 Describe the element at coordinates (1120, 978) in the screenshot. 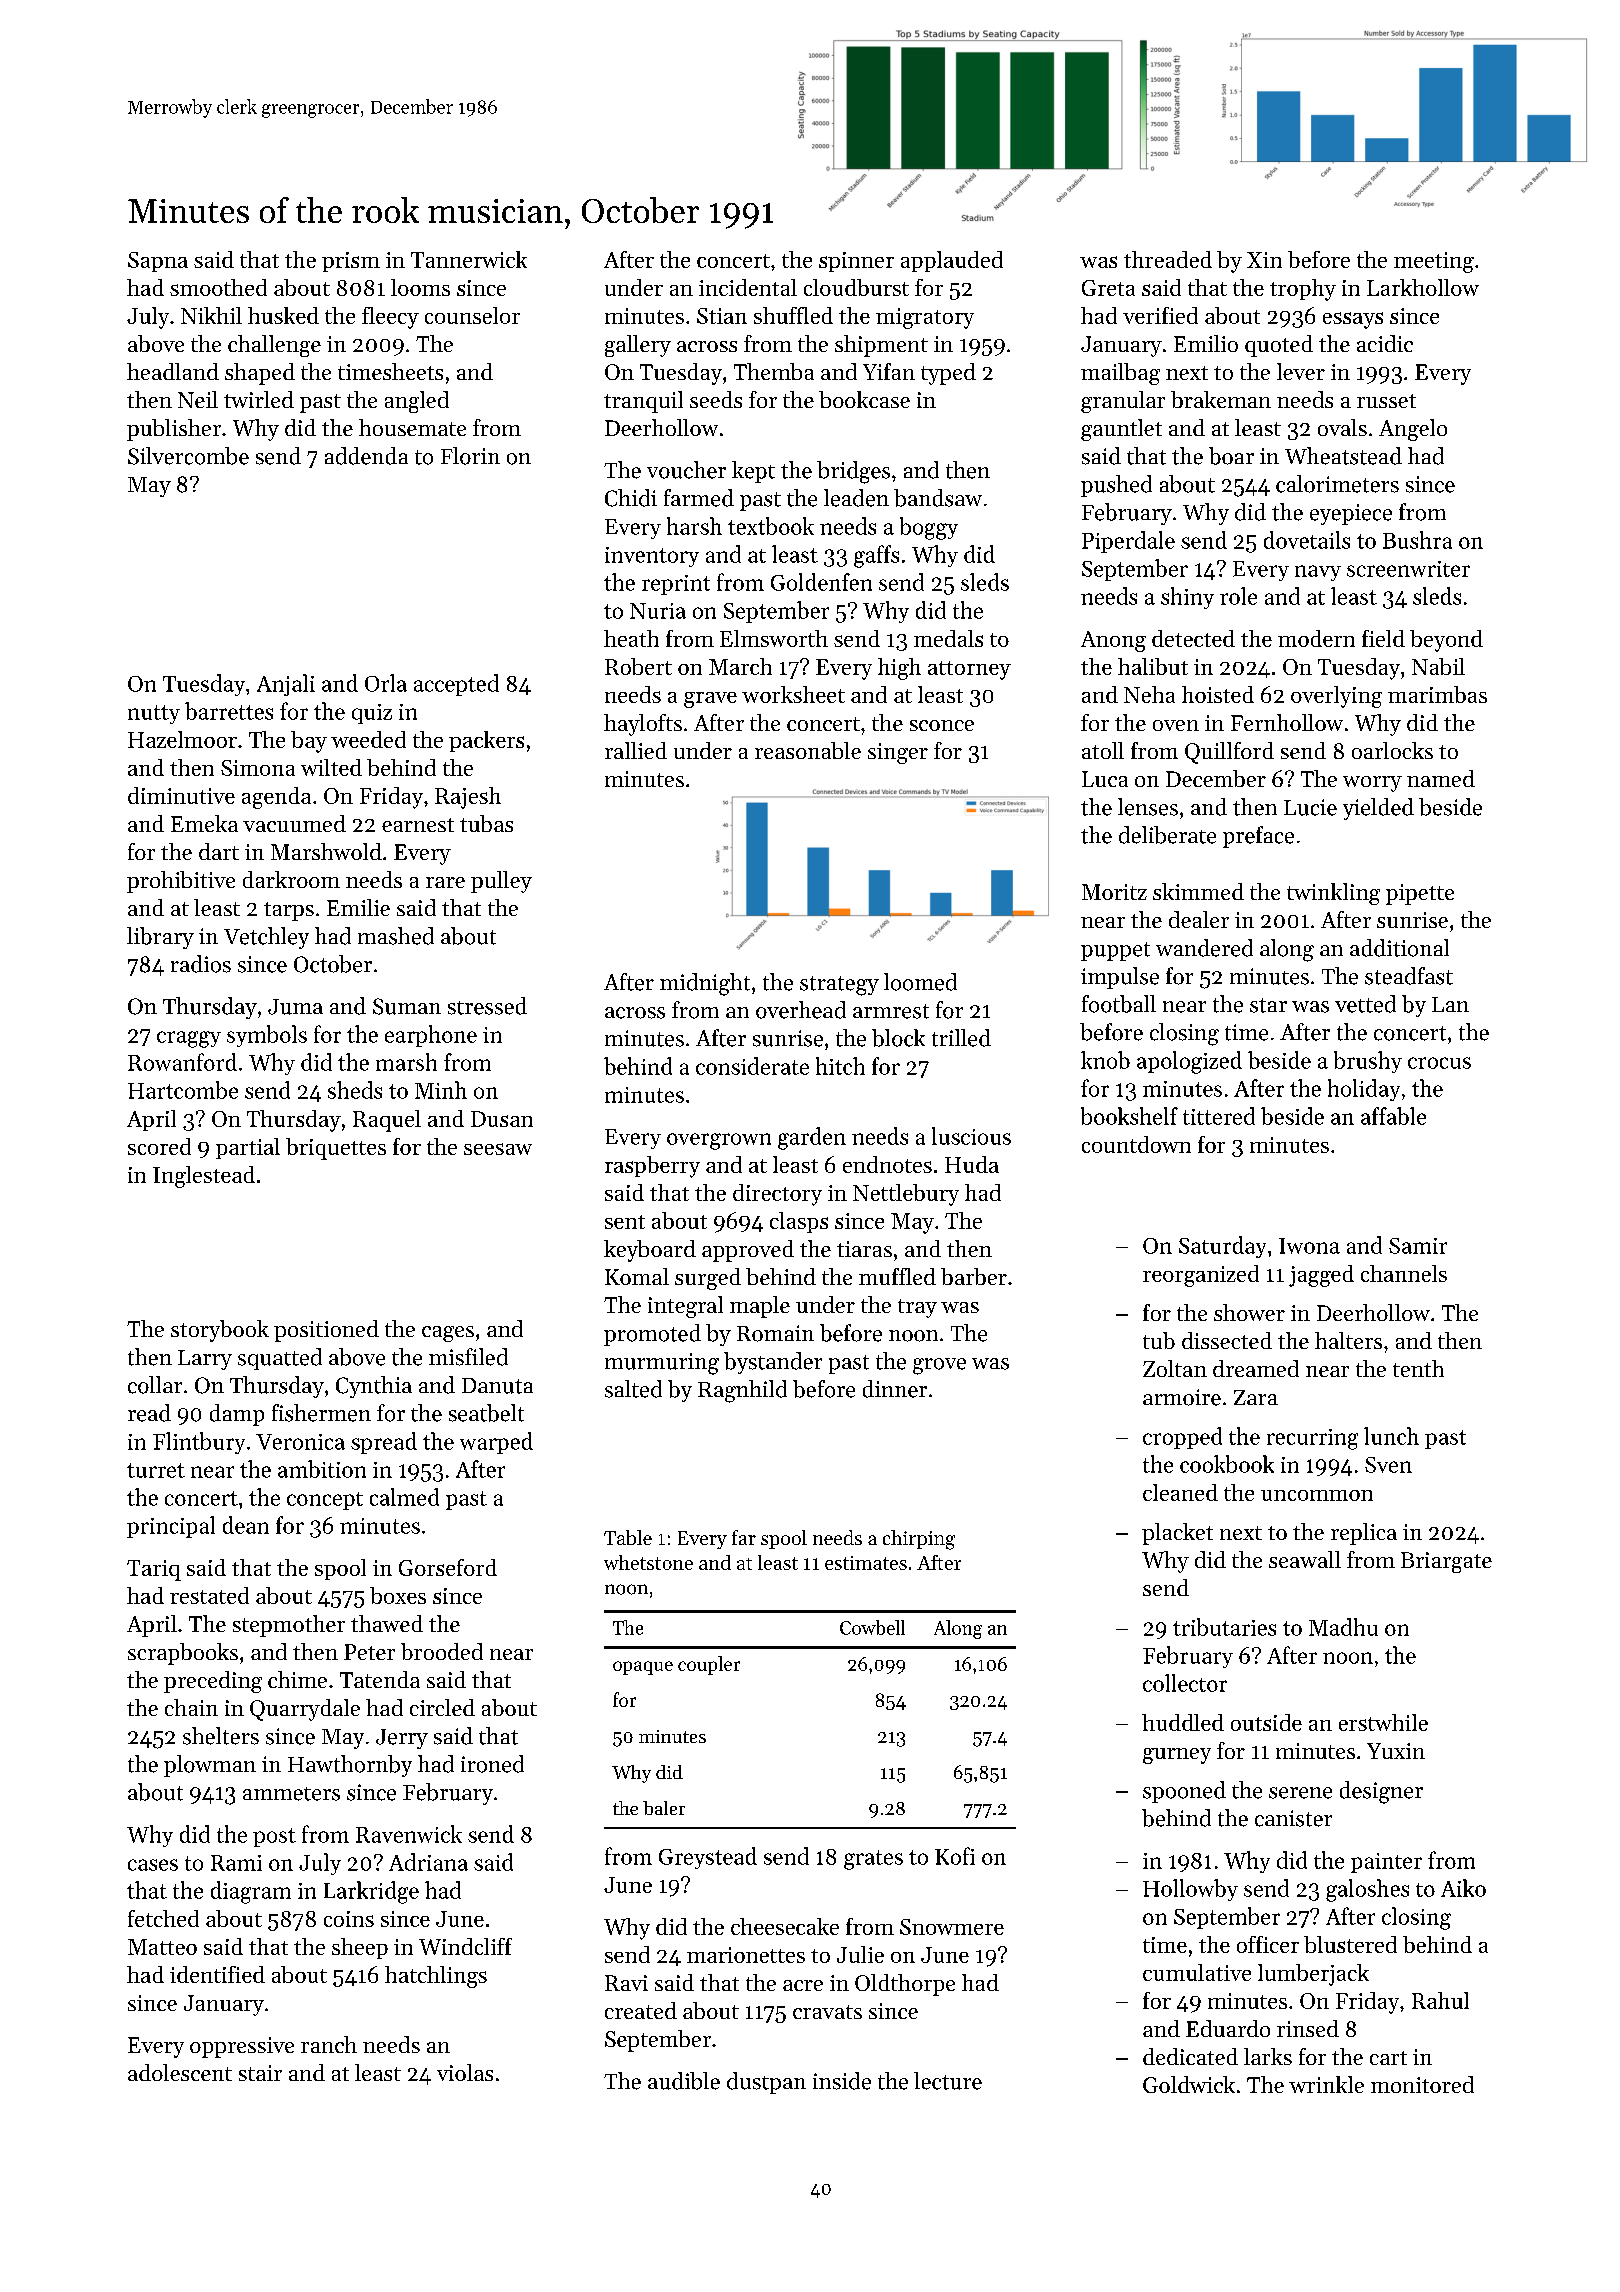

I see `impulse` at that location.
